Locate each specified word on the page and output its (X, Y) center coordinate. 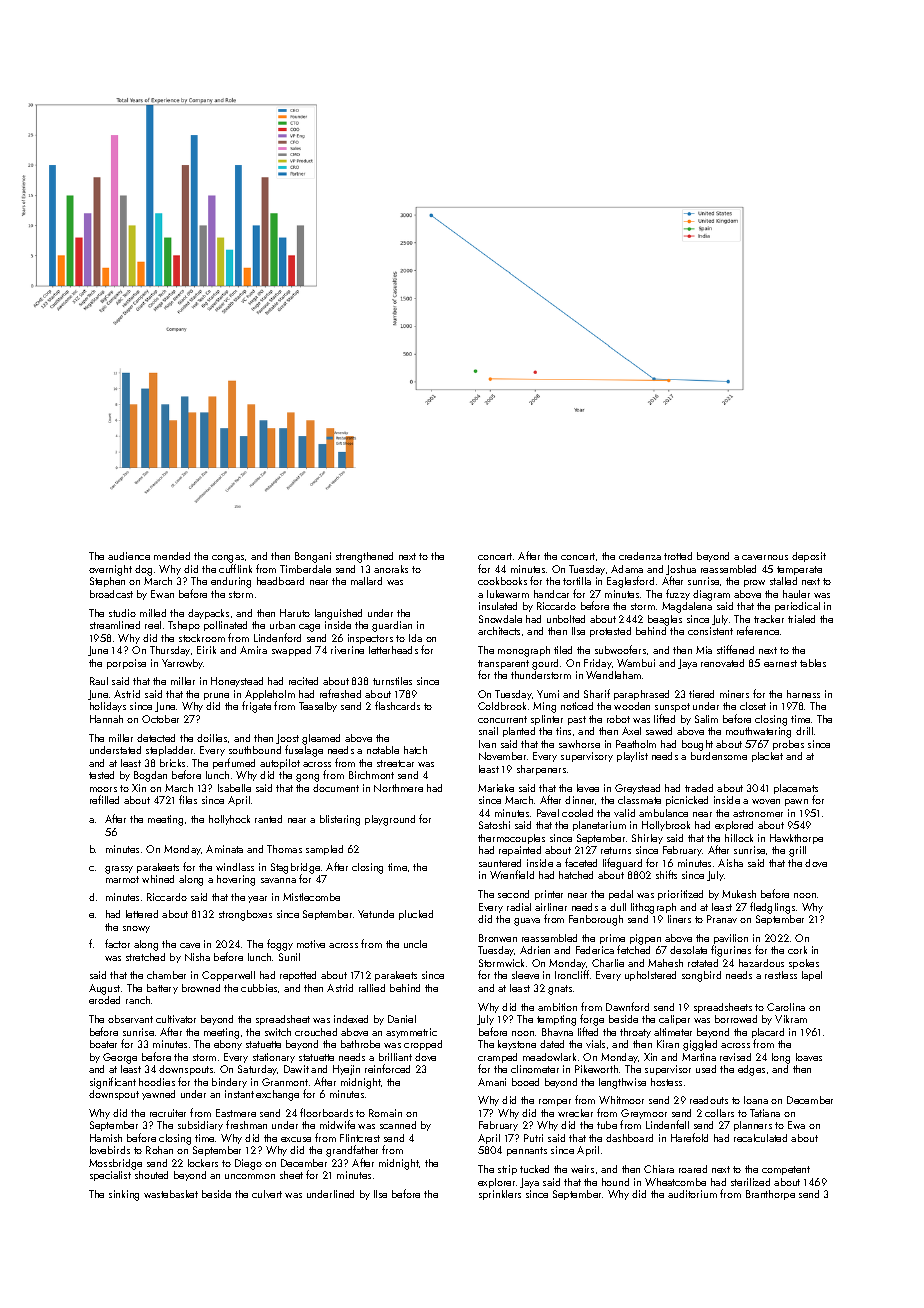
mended (172, 556)
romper (555, 1102)
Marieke (496, 788)
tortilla (577, 581)
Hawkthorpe (796, 839)
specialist (110, 1176)
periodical (797, 607)
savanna (278, 880)
